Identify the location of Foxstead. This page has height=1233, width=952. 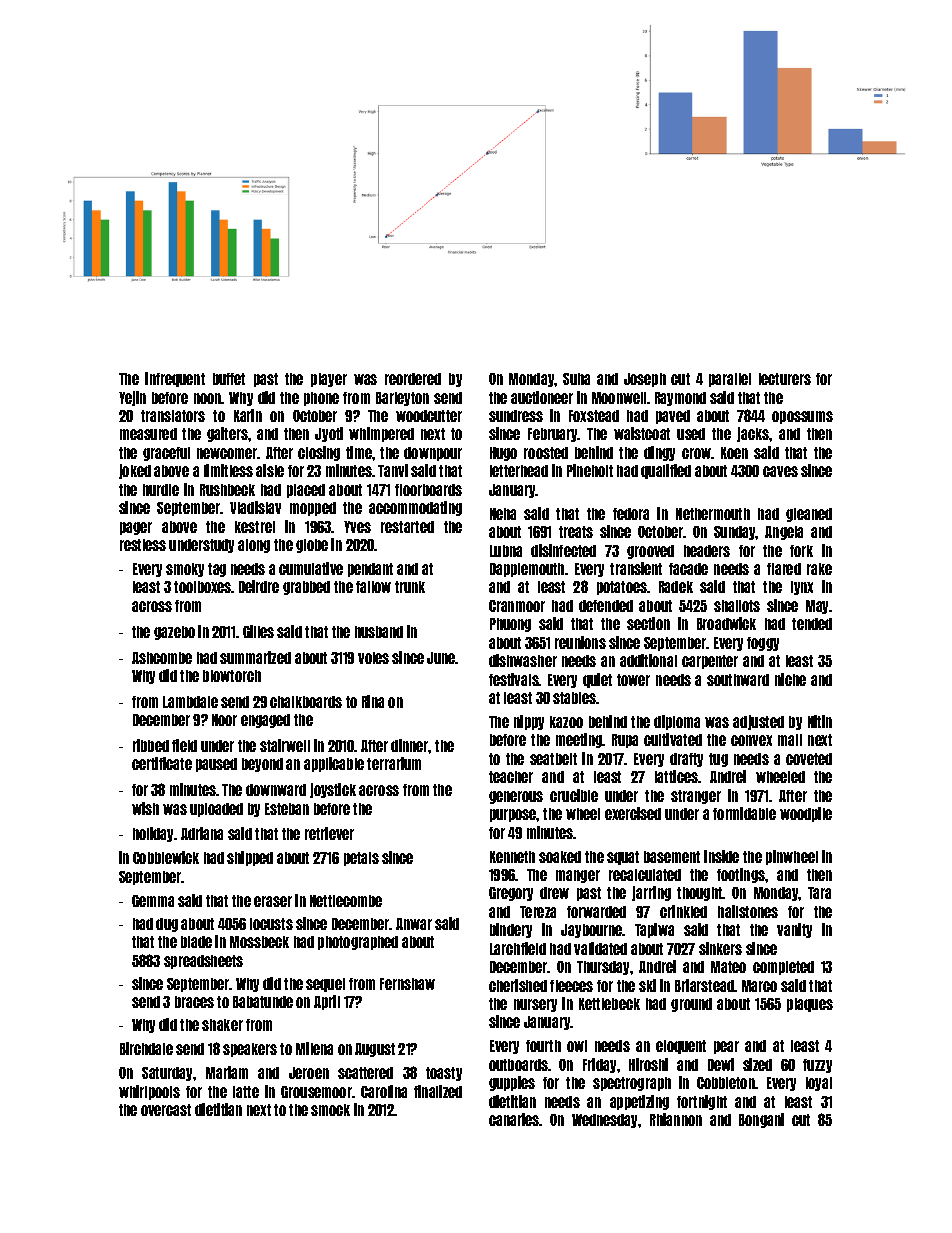
(594, 416).
